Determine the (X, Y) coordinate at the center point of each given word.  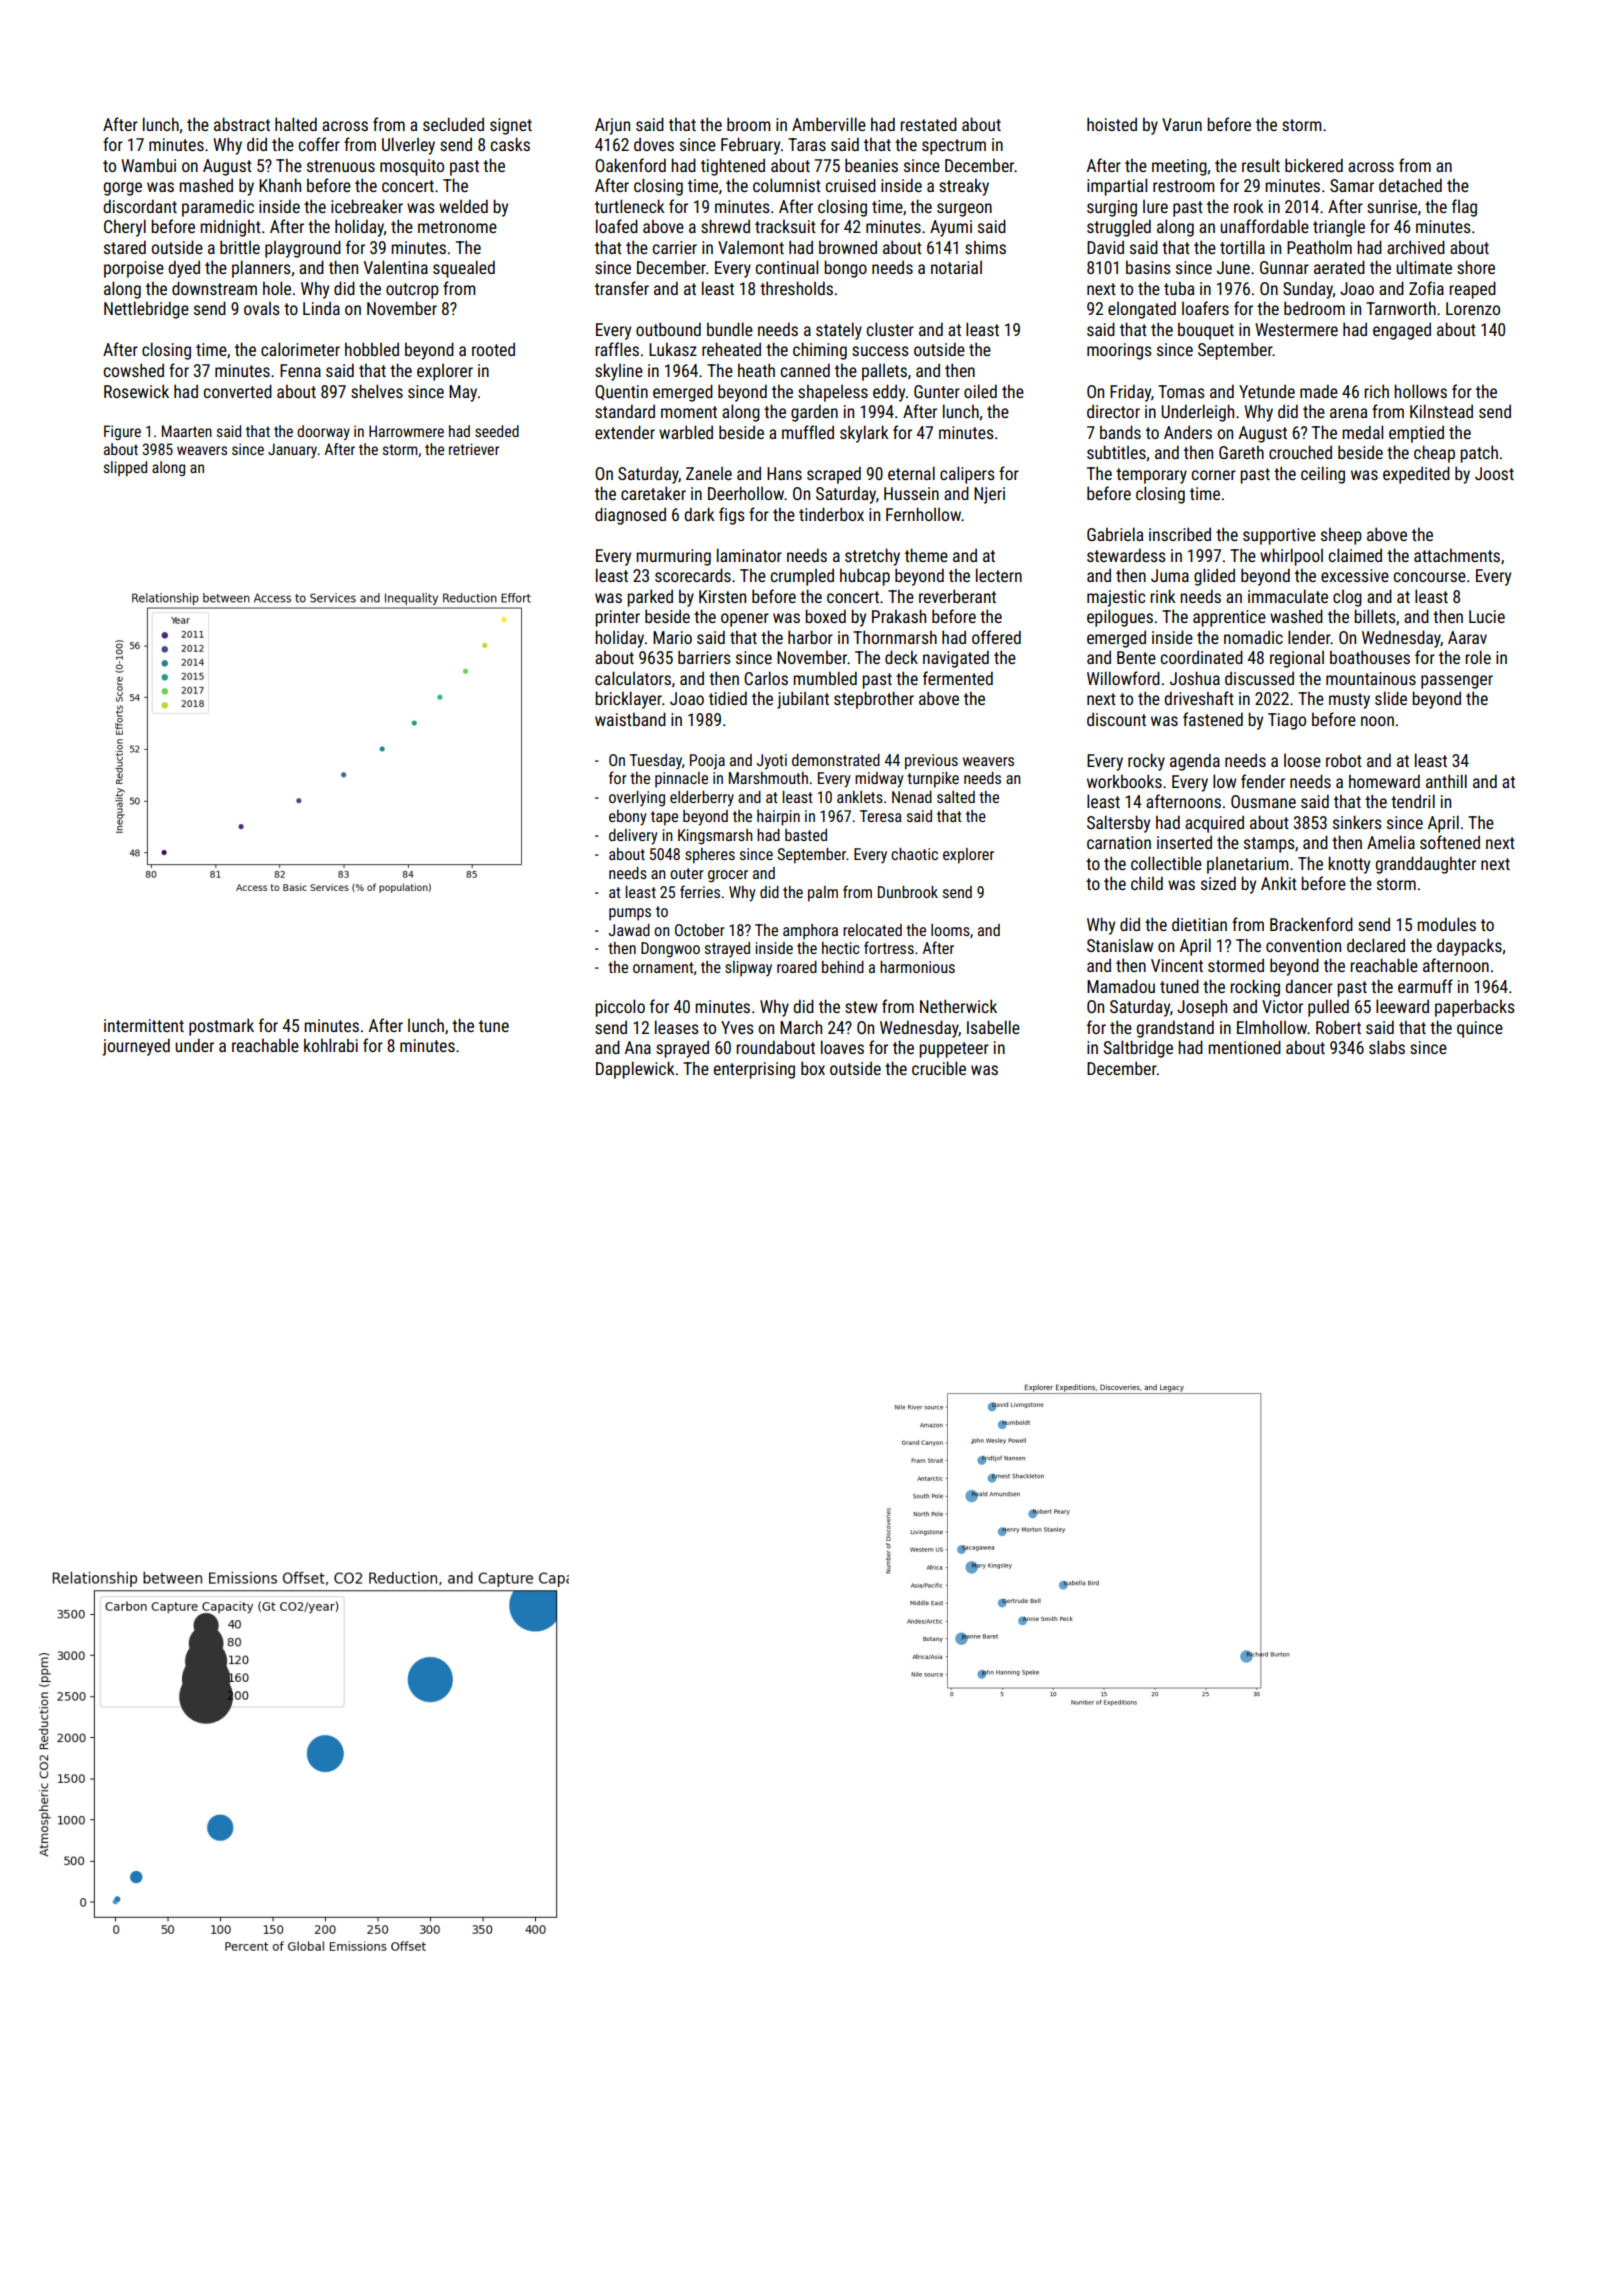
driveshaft (1199, 698)
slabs (1387, 1047)
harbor (810, 637)
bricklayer (628, 700)
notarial (956, 267)
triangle (1339, 228)
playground (303, 249)
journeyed (136, 1047)
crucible (939, 1068)
